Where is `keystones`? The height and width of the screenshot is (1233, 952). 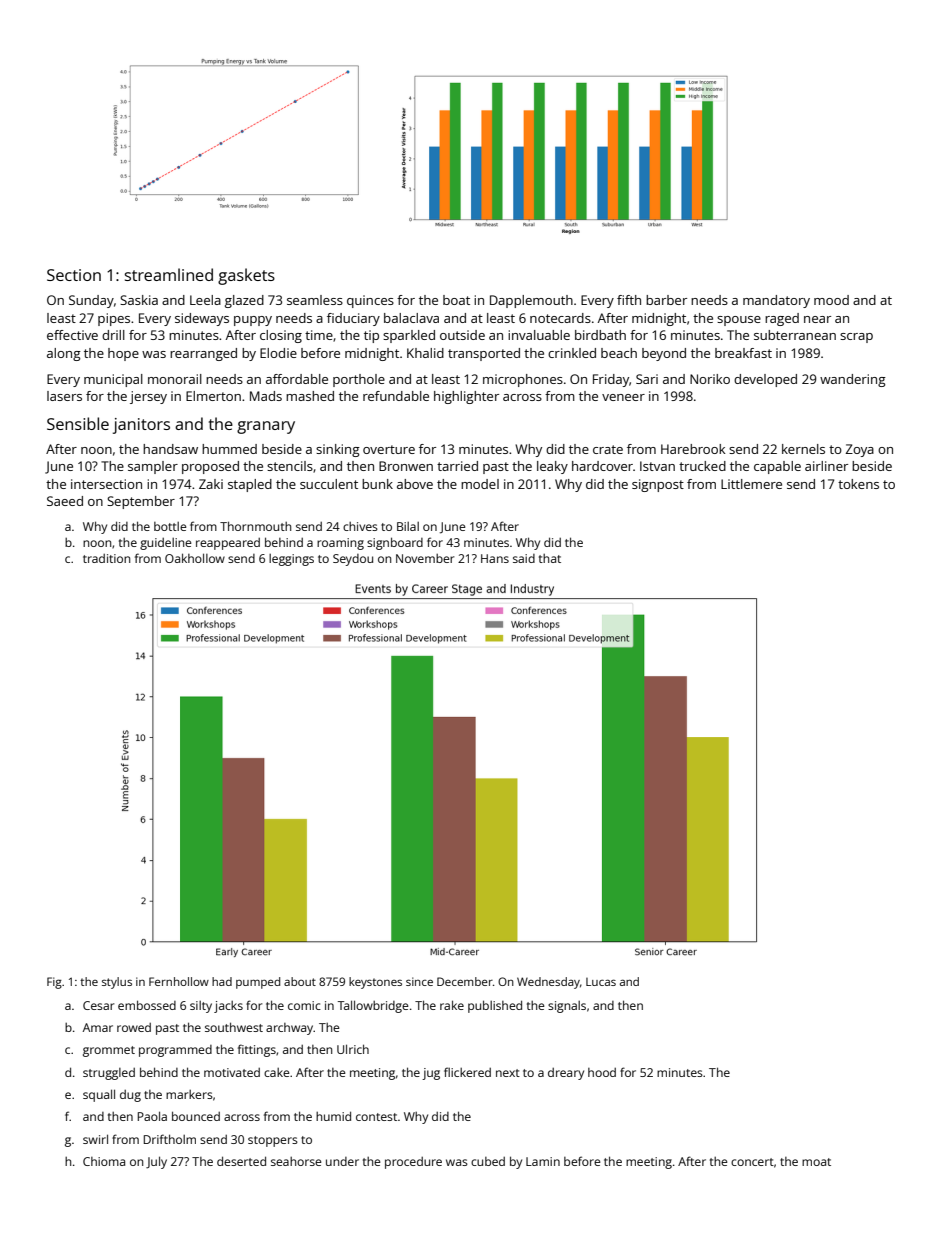
keystones is located at coordinates (375, 983).
